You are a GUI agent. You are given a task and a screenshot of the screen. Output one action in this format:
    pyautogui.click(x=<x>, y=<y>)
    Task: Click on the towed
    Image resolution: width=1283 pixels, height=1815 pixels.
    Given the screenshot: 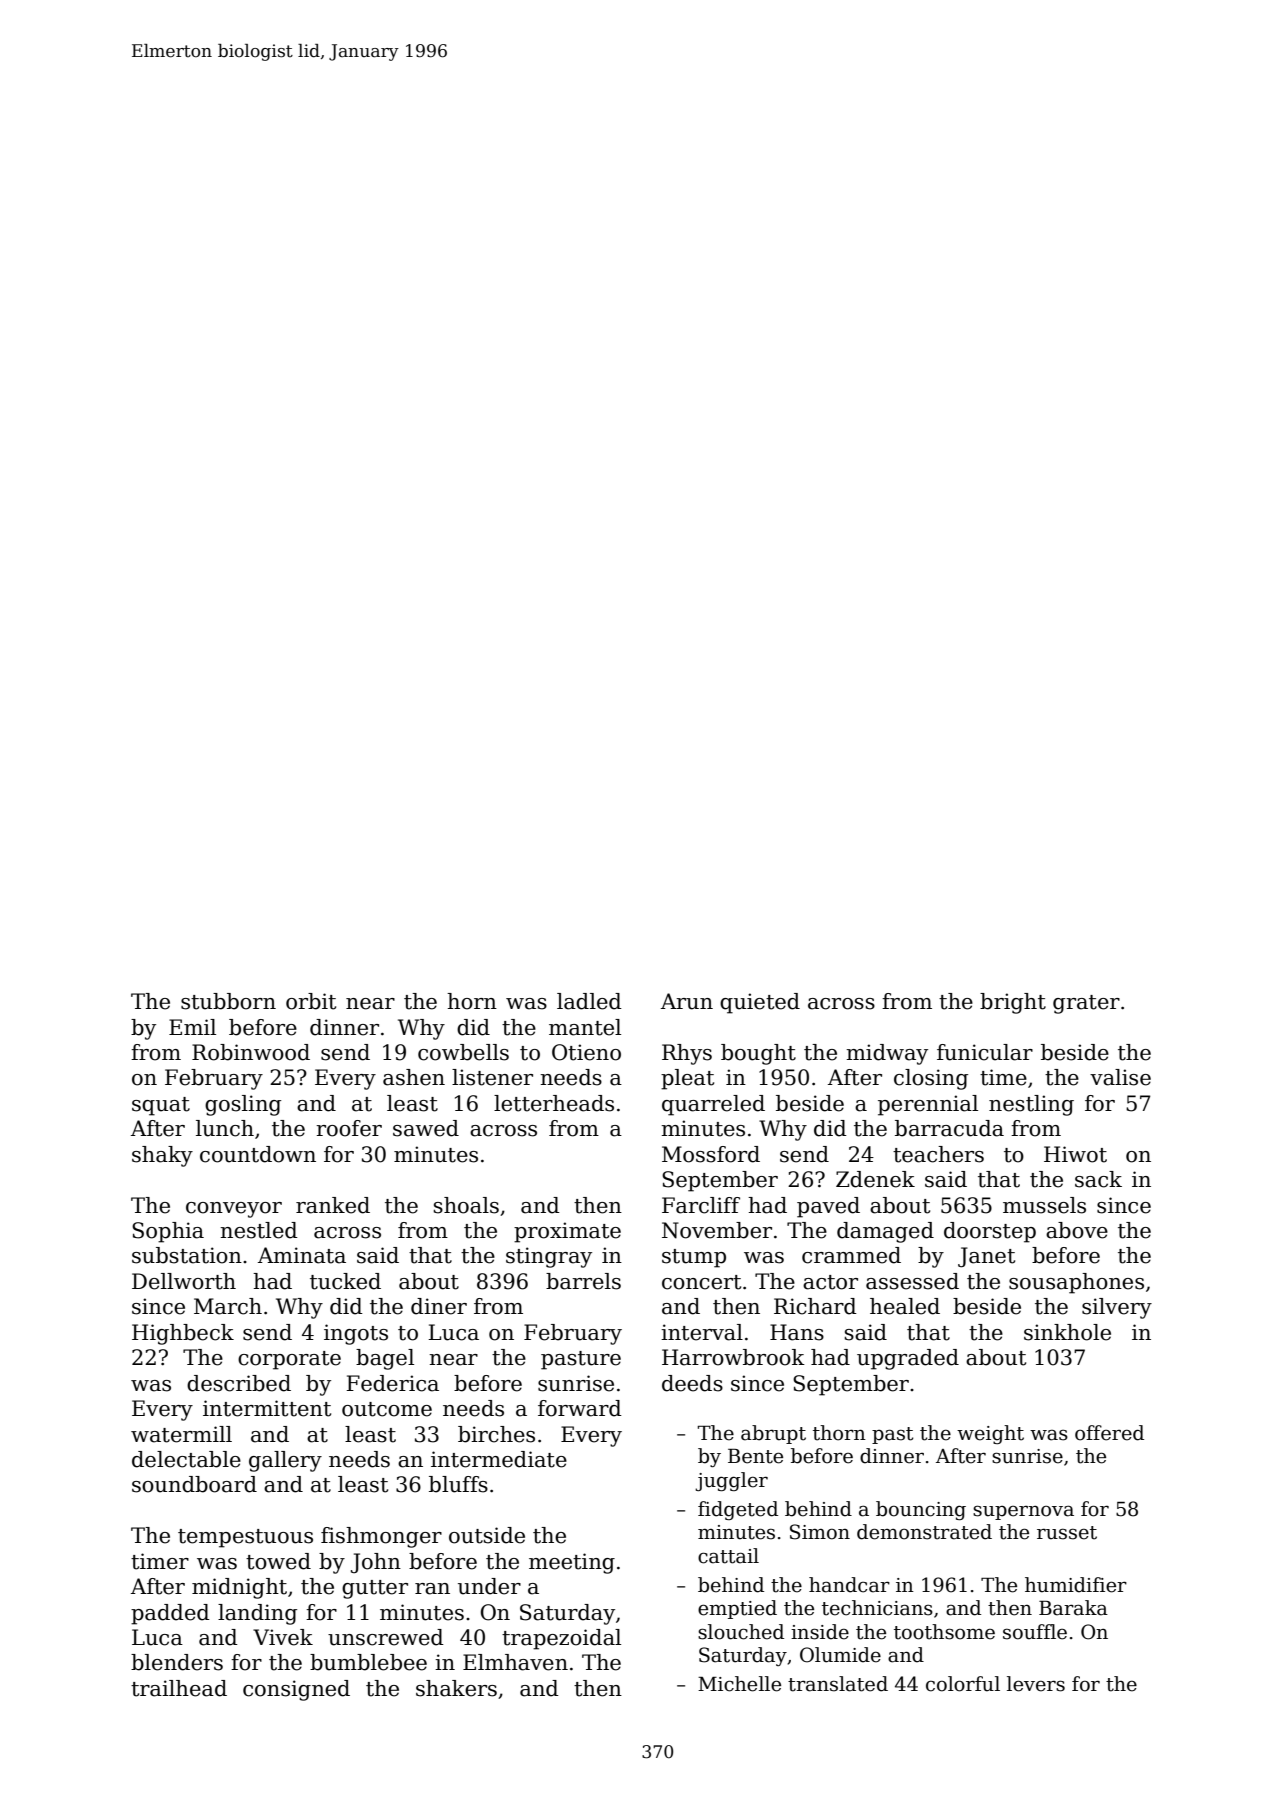 What is the action you would take?
    pyautogui.click(x=278, y=1561)
